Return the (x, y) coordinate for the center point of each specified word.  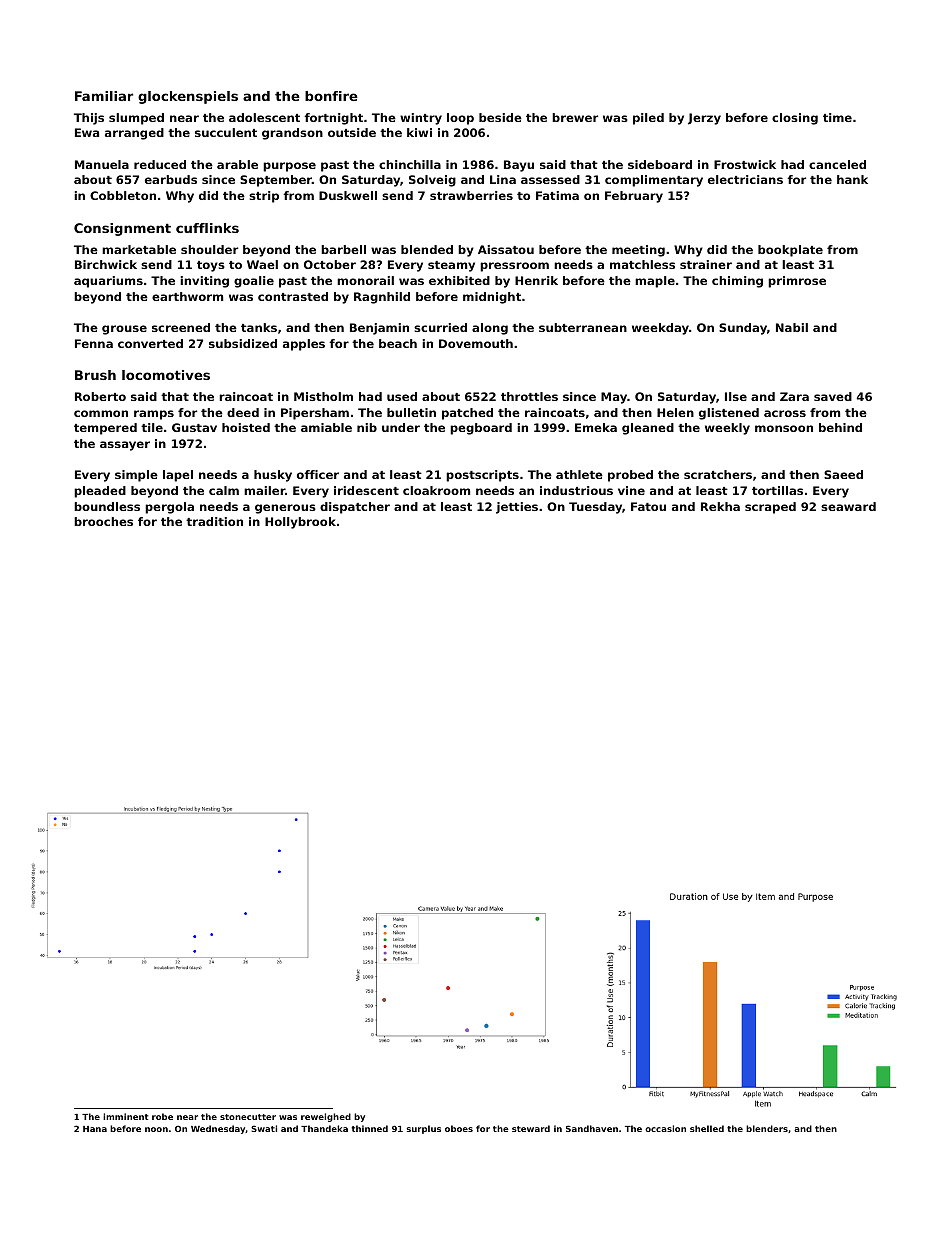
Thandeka (324, 1128)
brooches (103, 521)
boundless (107, 506)
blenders (767, 1128)
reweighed (326, 1117)
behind (840, 427)
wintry (421, 119)
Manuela (102, 164)
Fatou (648, 506)
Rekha (720, 506)
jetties (517, 508)
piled (648, 119)
